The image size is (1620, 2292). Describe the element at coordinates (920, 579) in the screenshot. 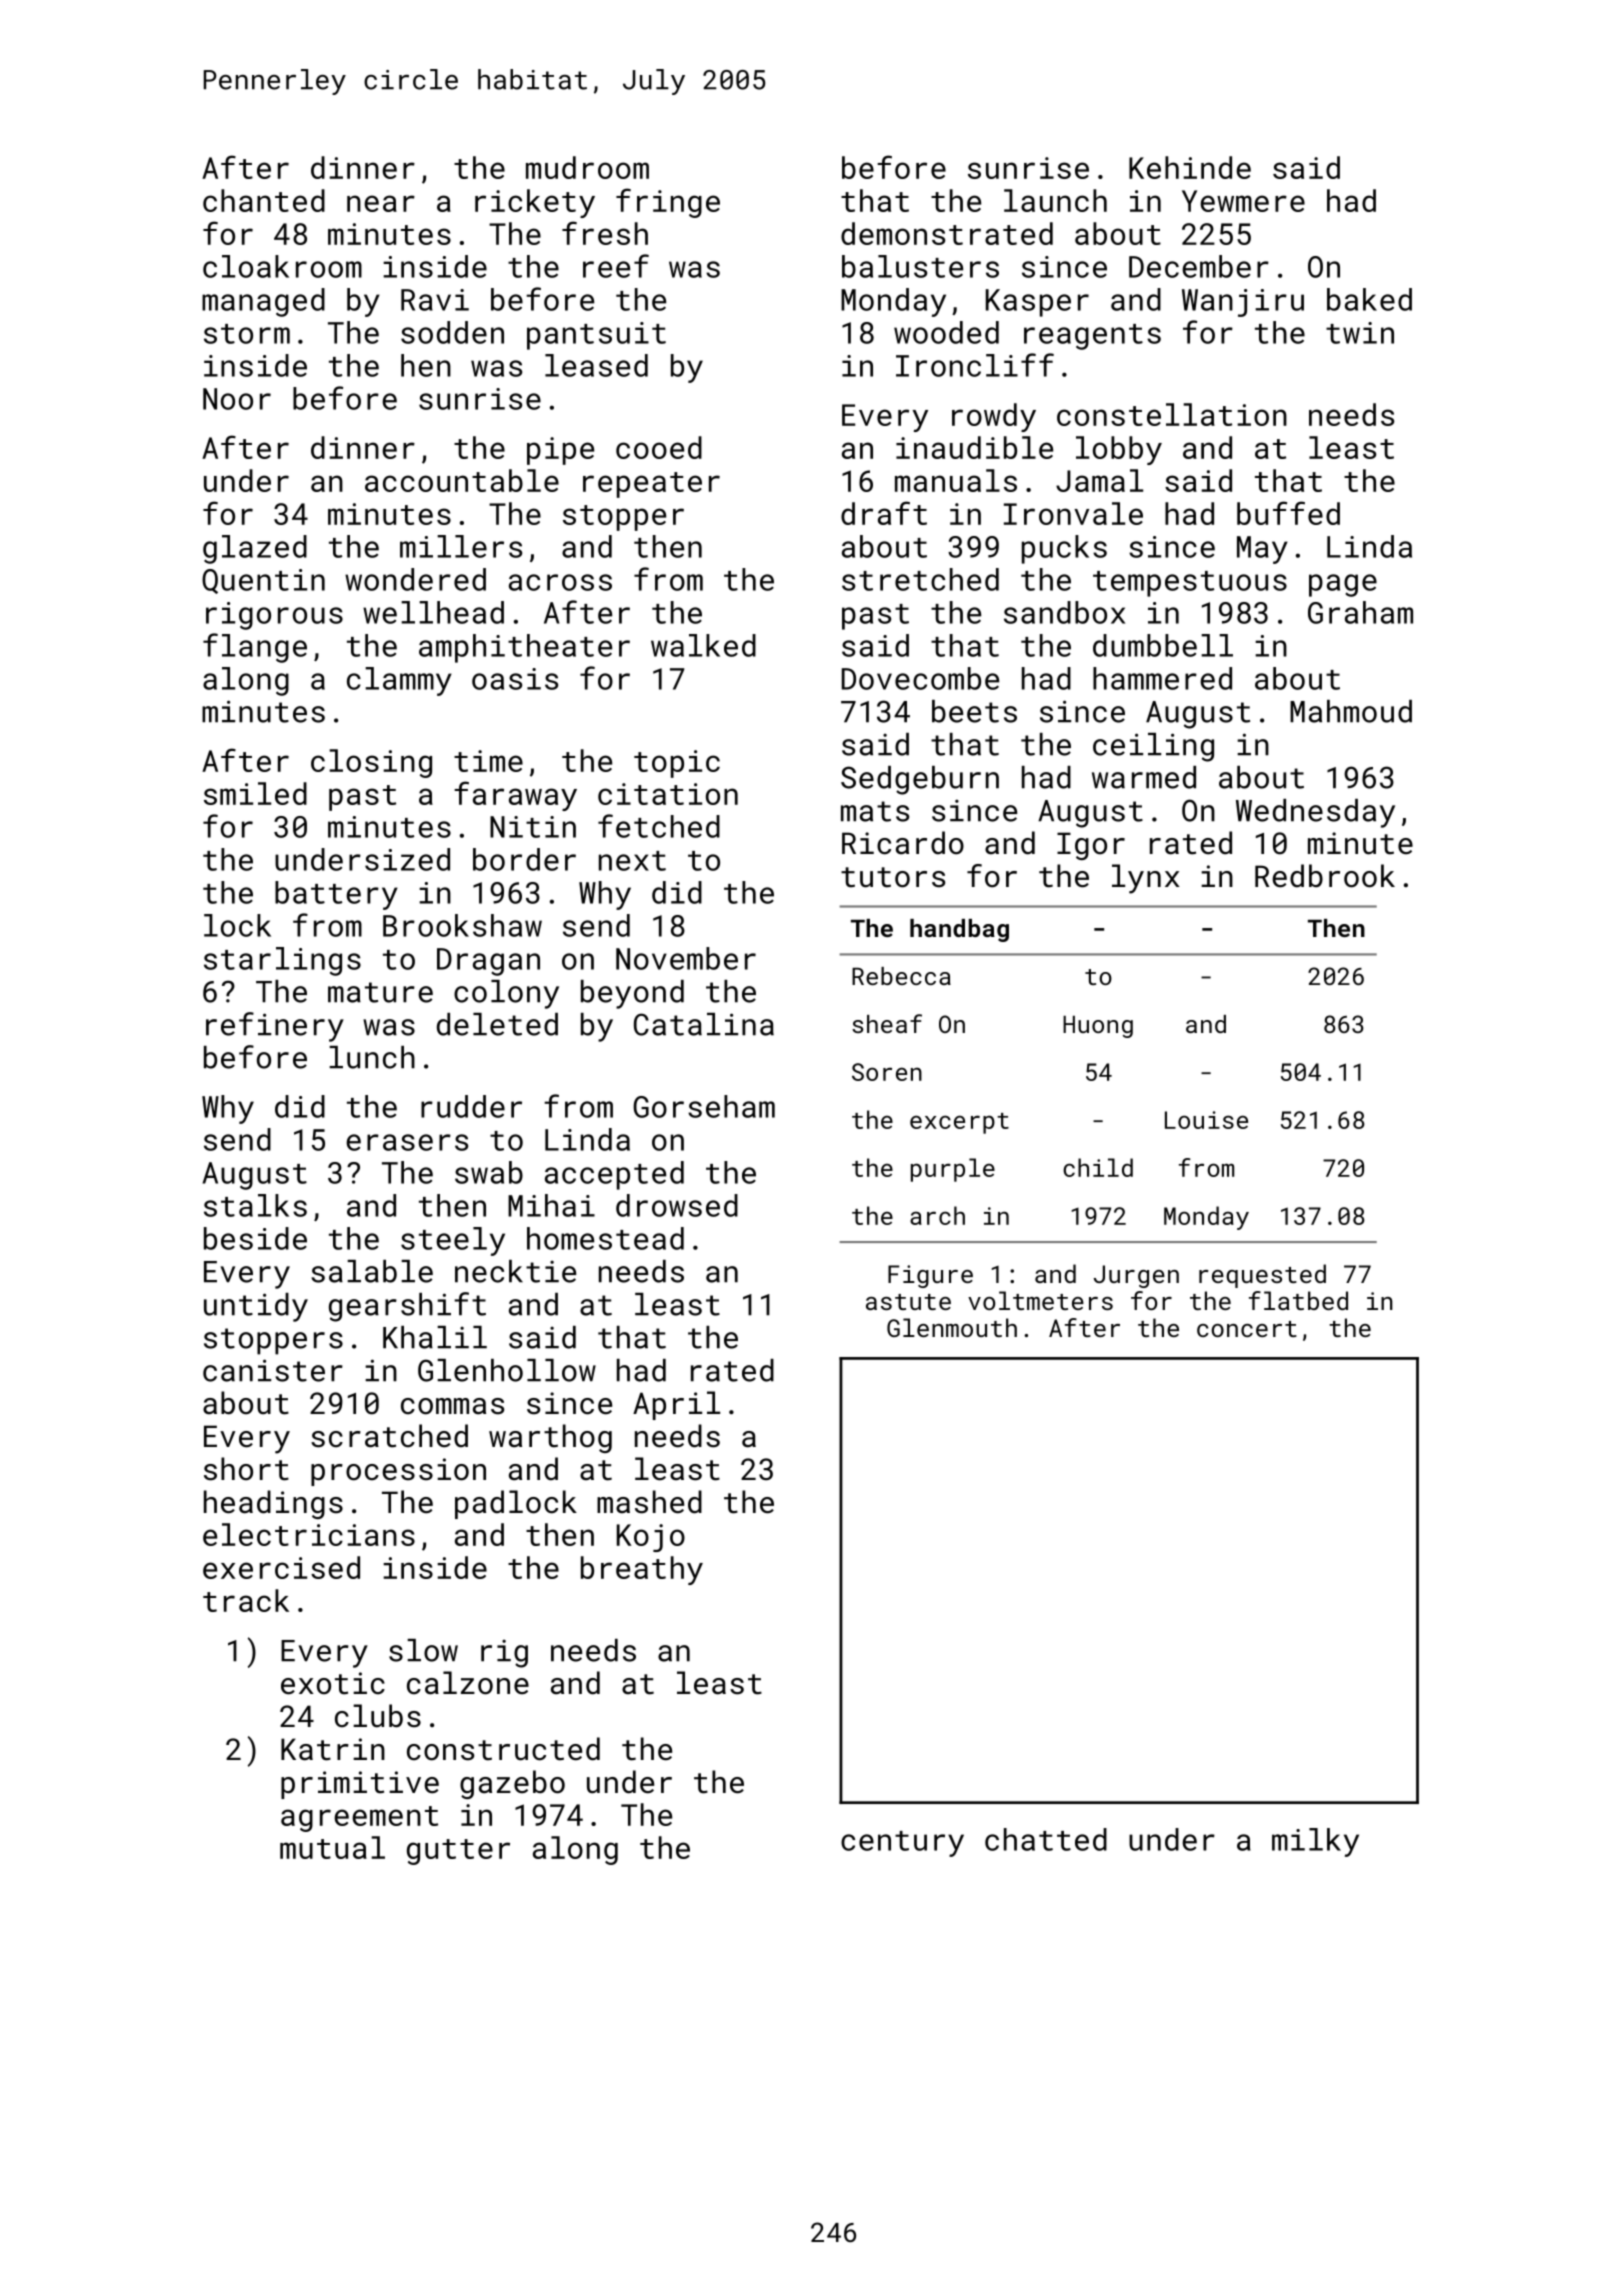

I see `stretched` at that location.
